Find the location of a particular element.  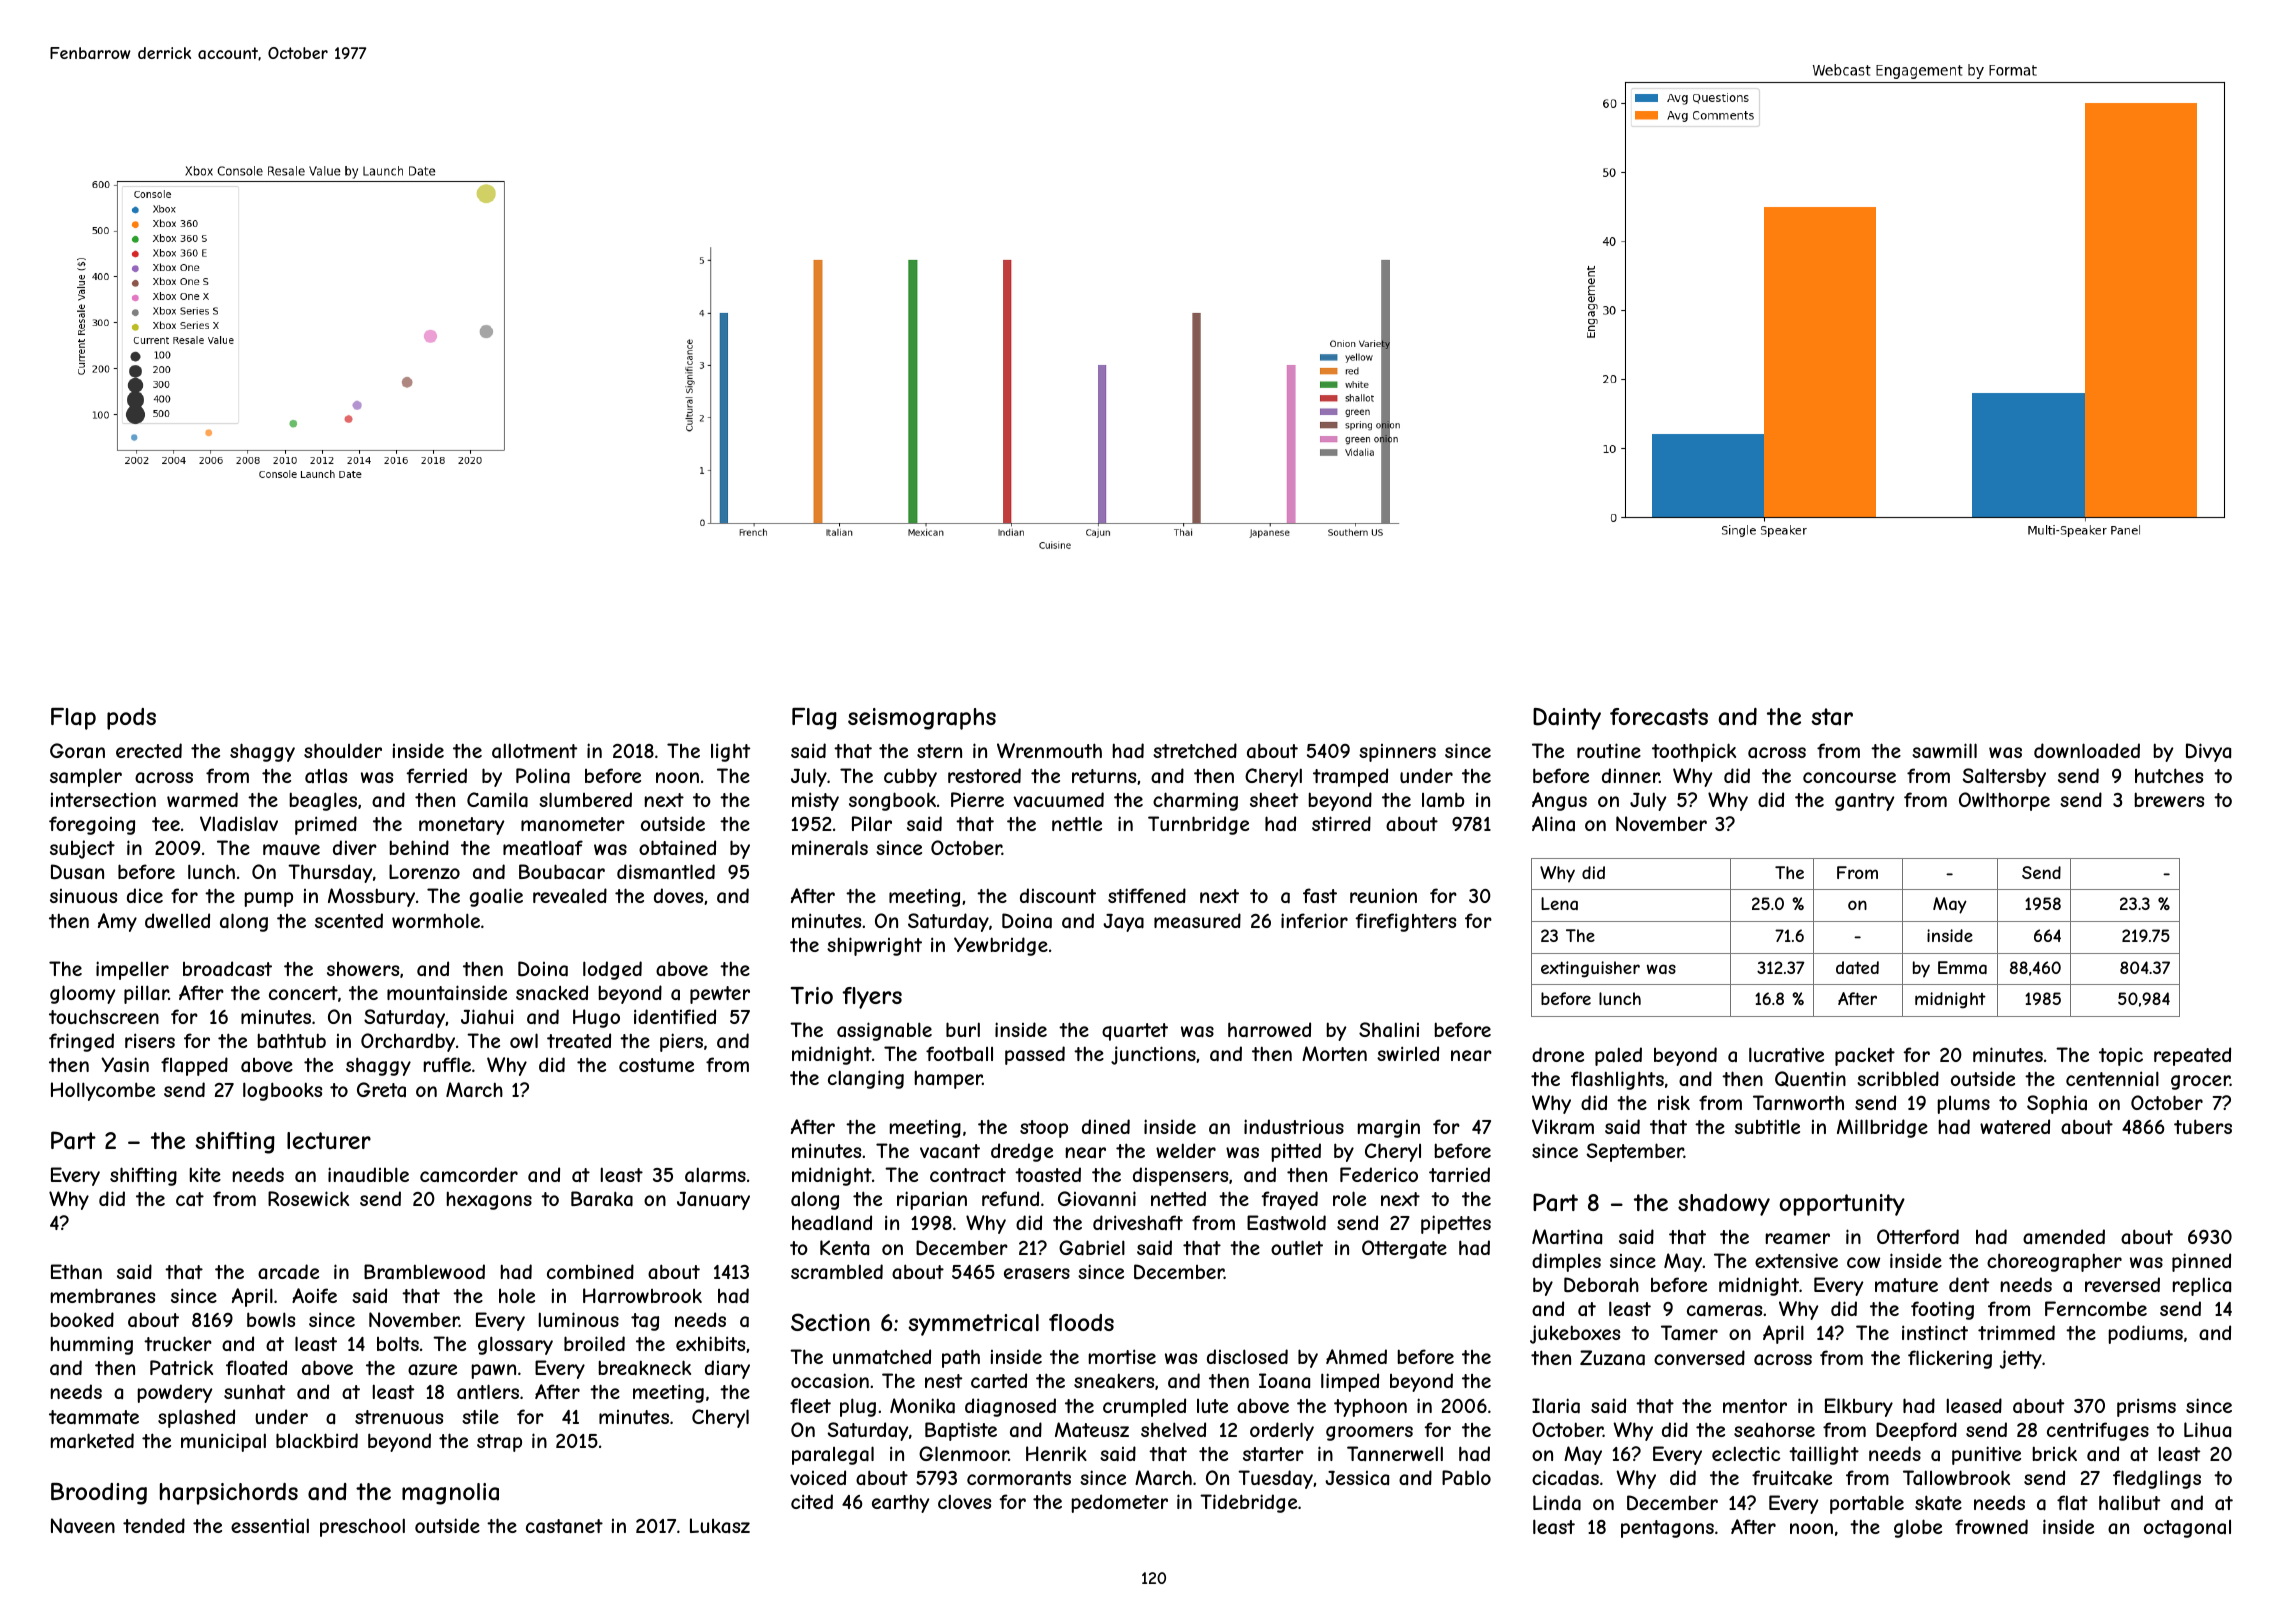

Alina is located at coordinates (1553, 823).
